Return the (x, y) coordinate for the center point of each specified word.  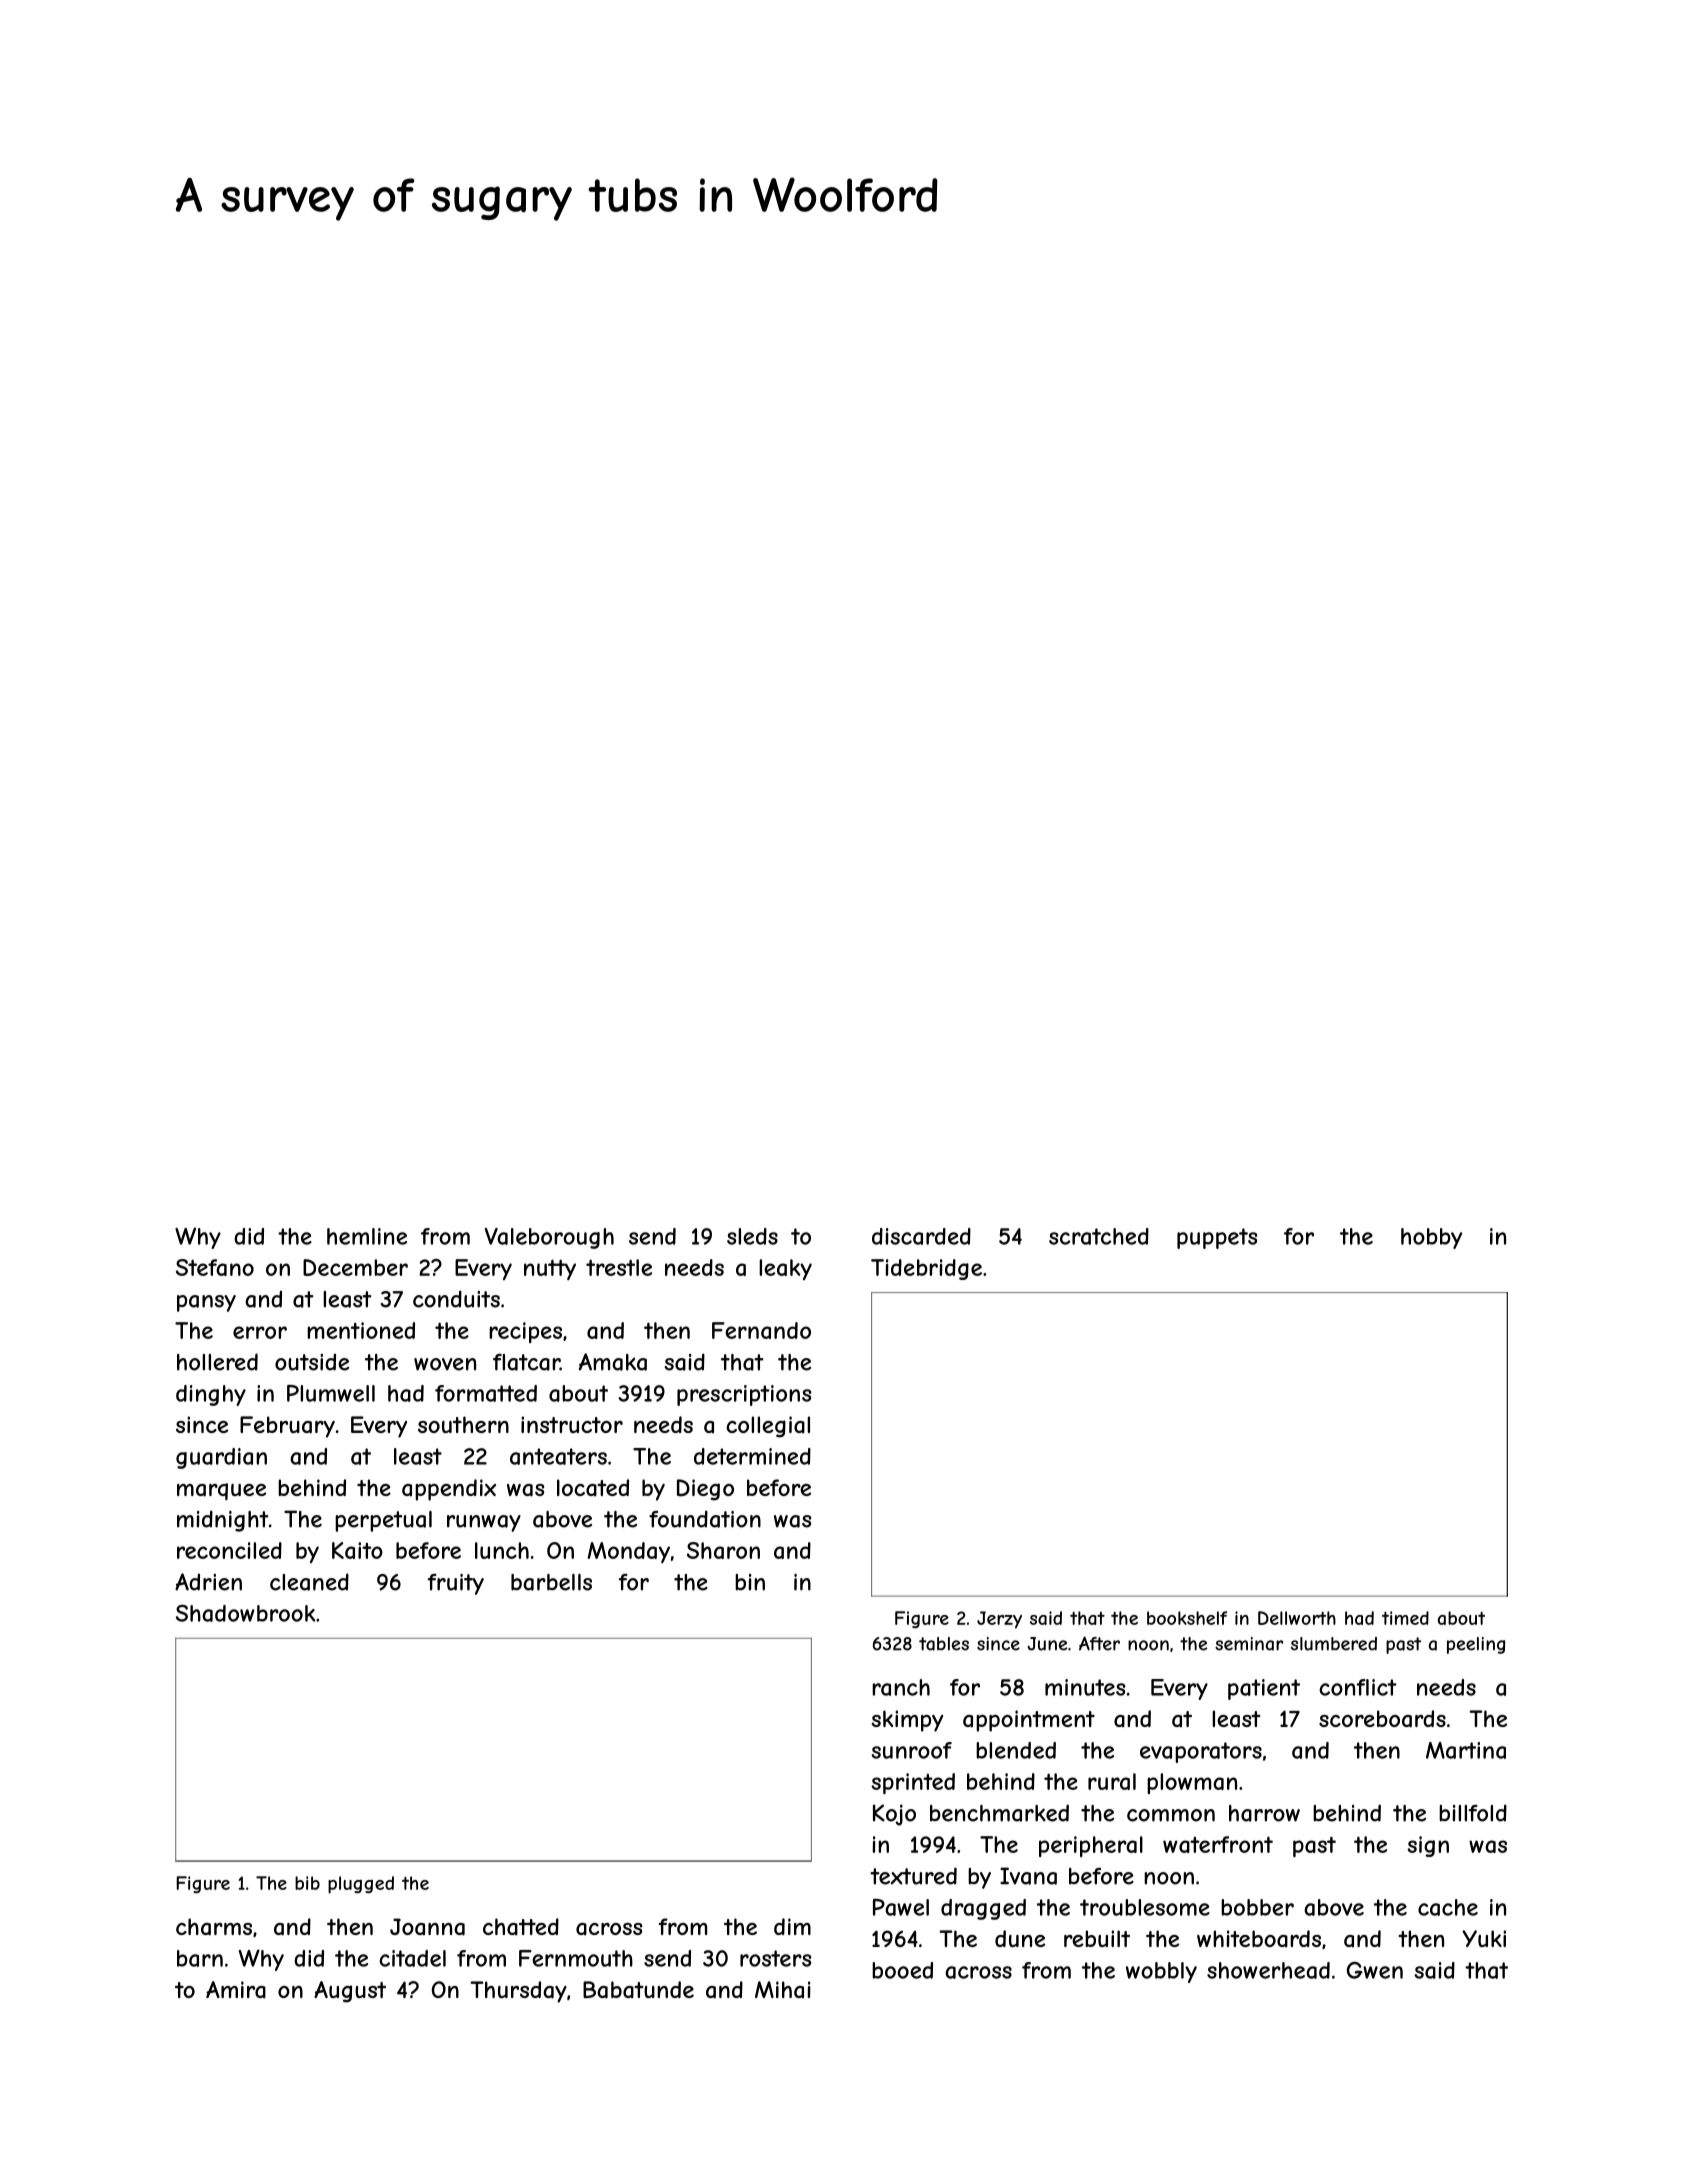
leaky (785, 1269)
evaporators (1201, 1752)
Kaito (357, 1550)
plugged (361, 1885)
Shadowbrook (246, 1613)
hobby (1431, 1238)
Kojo (894, 1815)
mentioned (361, 1330)
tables (944, 1644)
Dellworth (1297, 1618)
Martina (1466, 1750)
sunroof (911, 1750)
